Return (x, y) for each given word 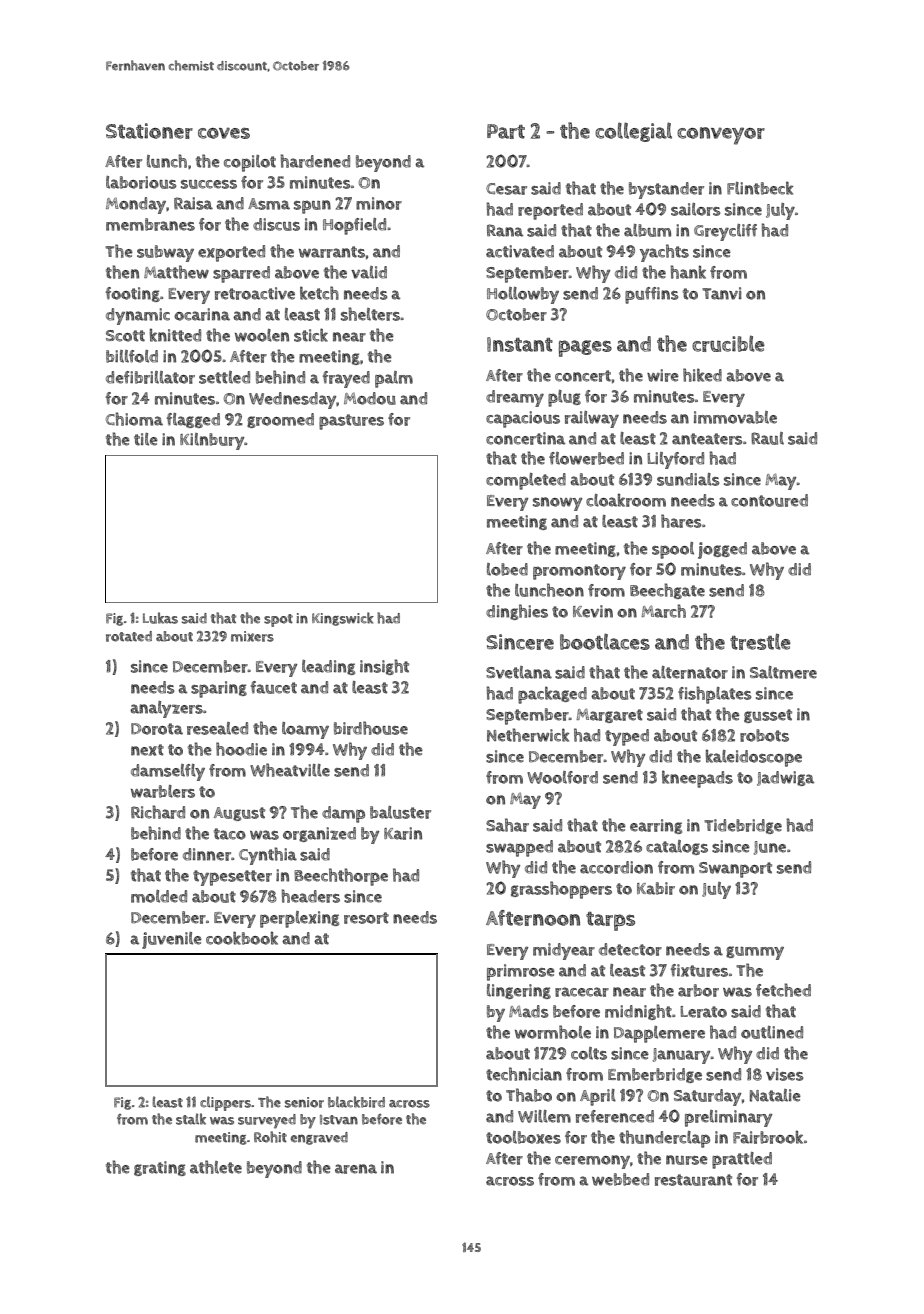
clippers (225, 1103)
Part (506, 131)
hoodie (241, 749)
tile (146, 439)
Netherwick (528, 735)
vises (784, 1074)
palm (394, 379)
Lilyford (675, 460)
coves (224, 133)
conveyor (721, 136)
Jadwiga (785, 778)
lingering (519, 991)
